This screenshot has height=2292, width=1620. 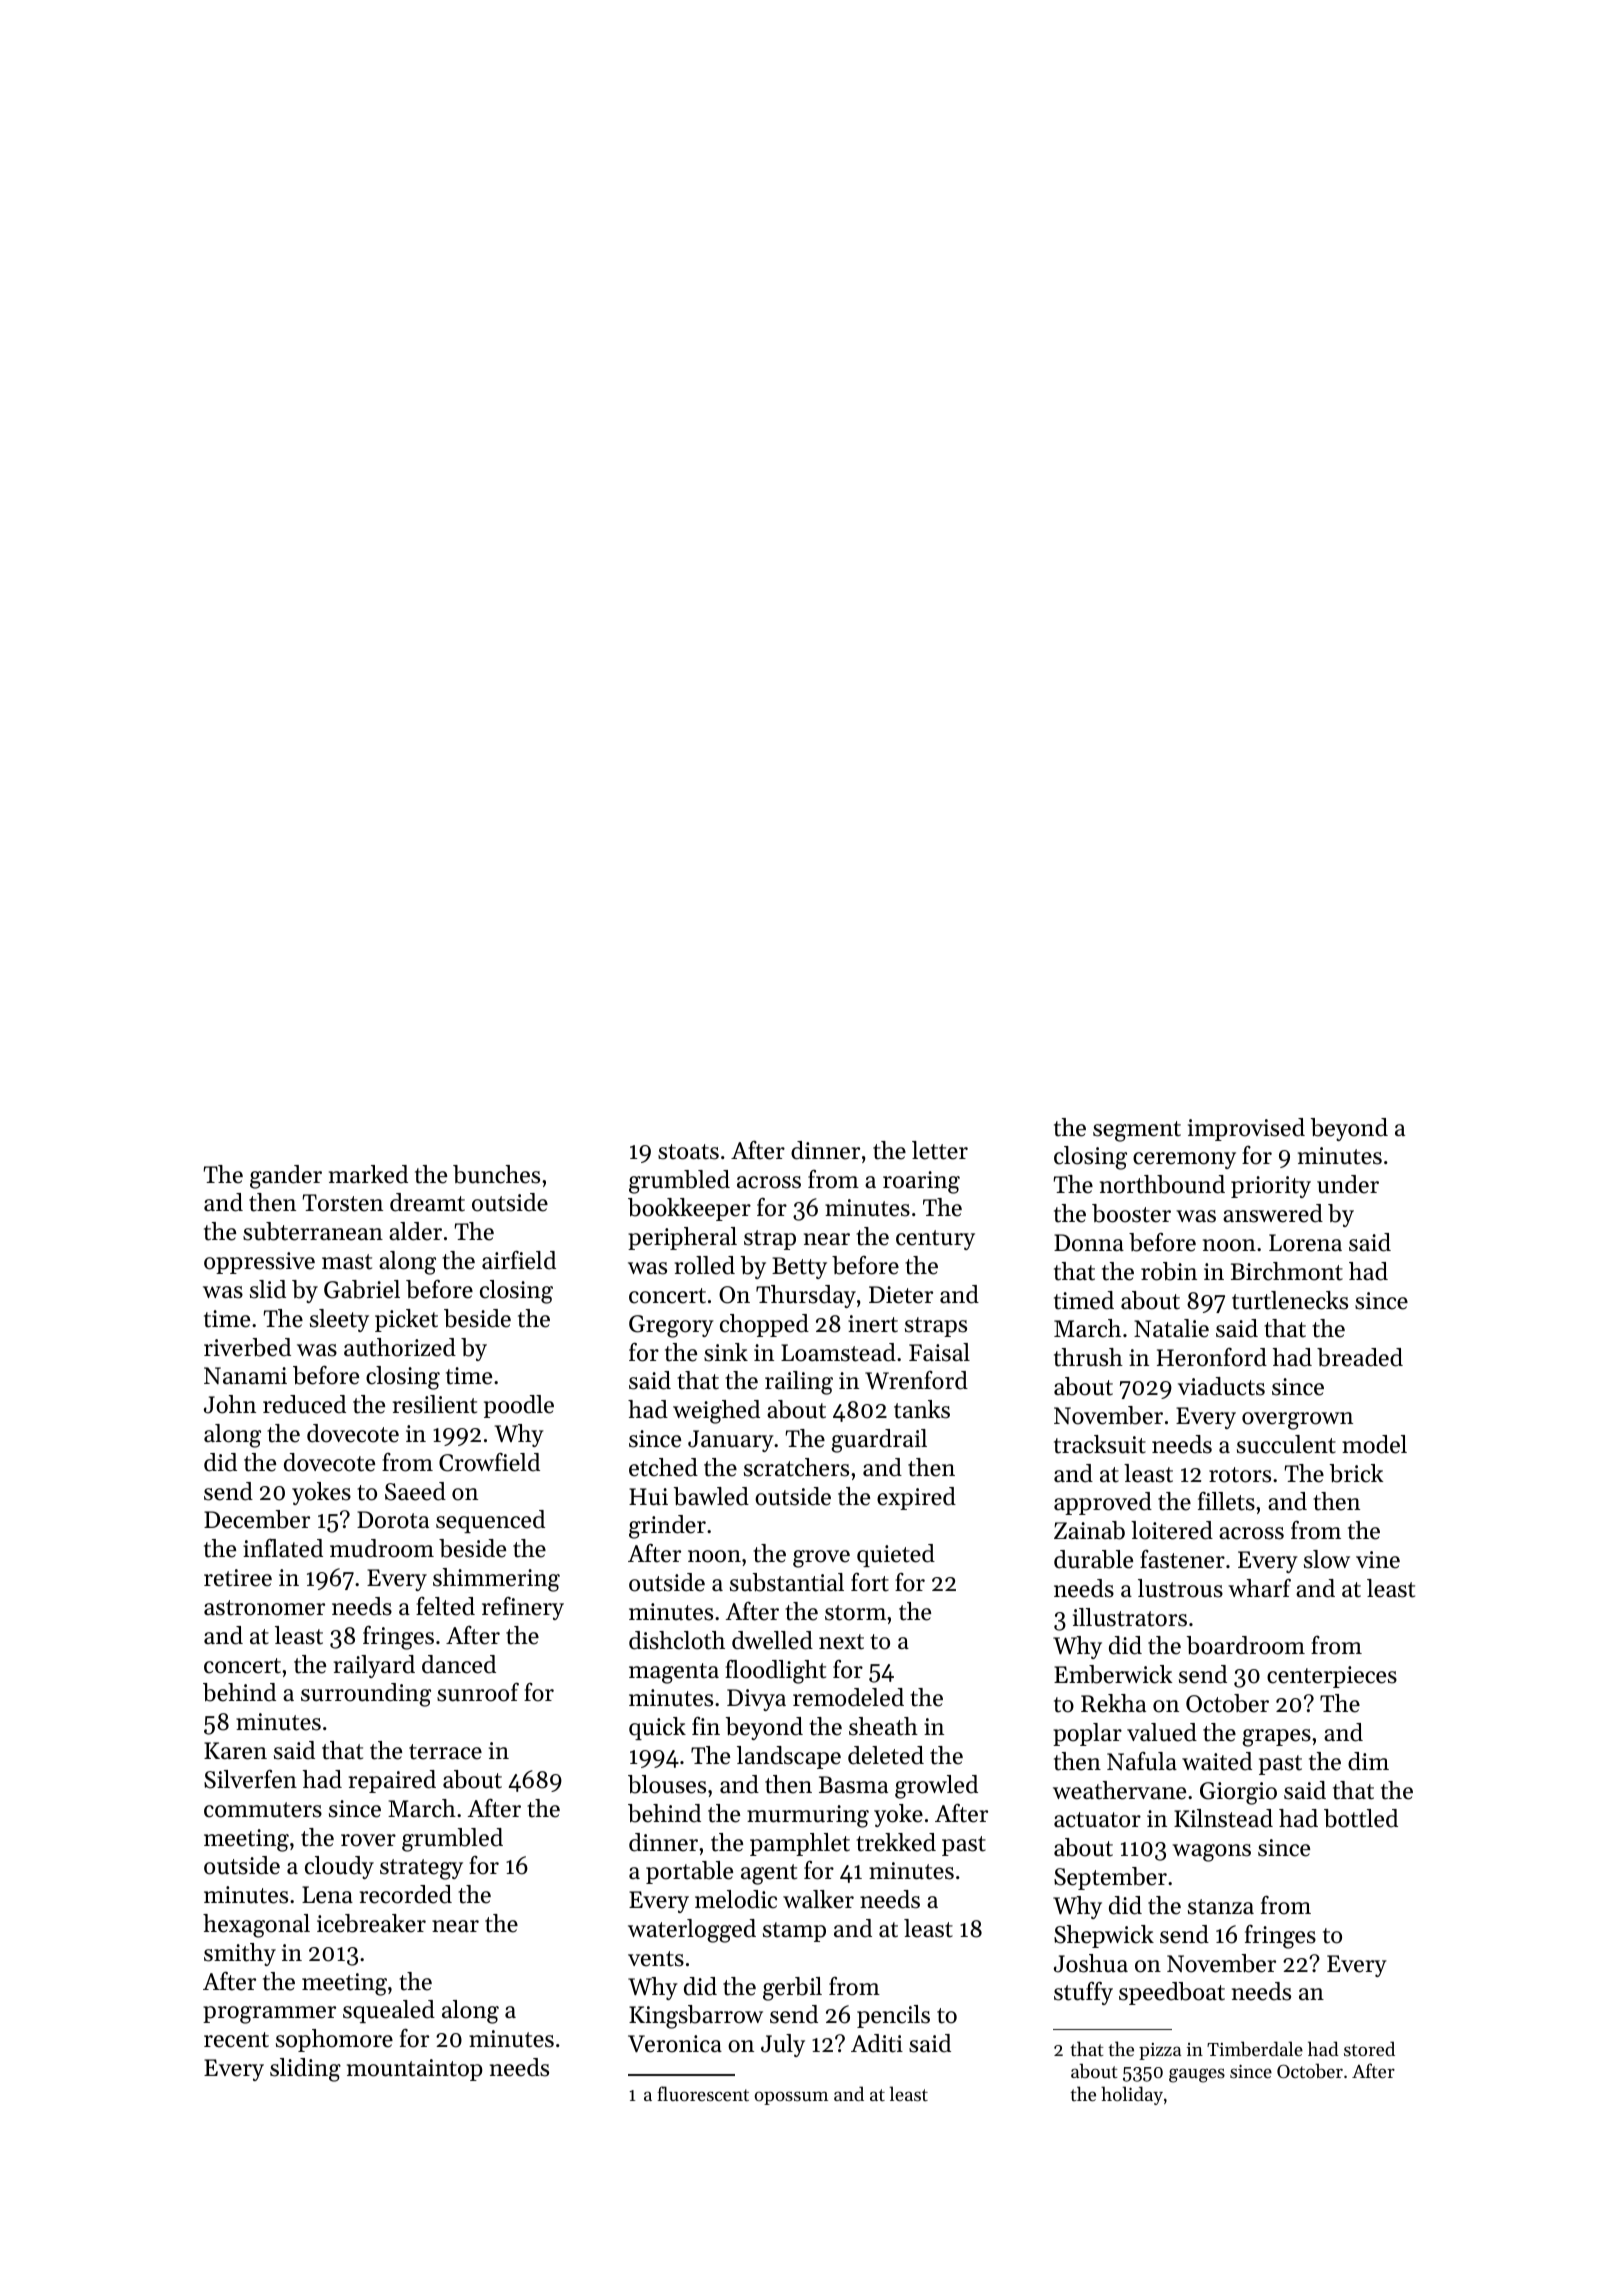 What do you see at coordinates (415, 1491) in the screenshot?
I see `Saeed` at bounding box center [415, 1491].
